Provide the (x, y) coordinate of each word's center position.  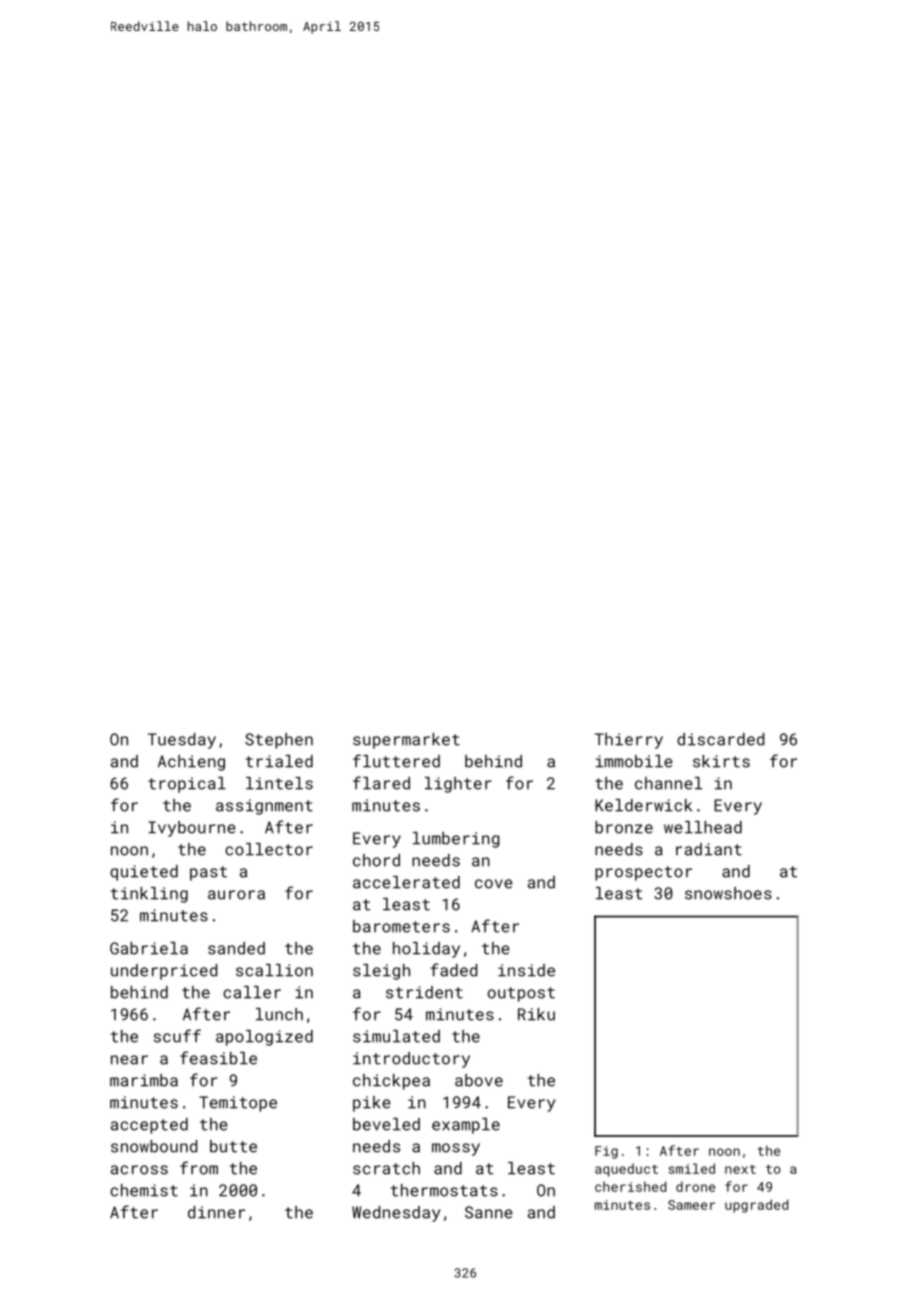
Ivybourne (192, 829)
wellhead (703, 827)
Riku (536, 1014)
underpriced (164, 972)
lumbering (456, 840)
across (139, 1170)
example (466, 1126)
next (740, 1169)
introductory (411, 1060)
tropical (187, 785)
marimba (144, 1080)
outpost (521, 994)
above (479, 1080)
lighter (458, 785)
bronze (624, 827)
